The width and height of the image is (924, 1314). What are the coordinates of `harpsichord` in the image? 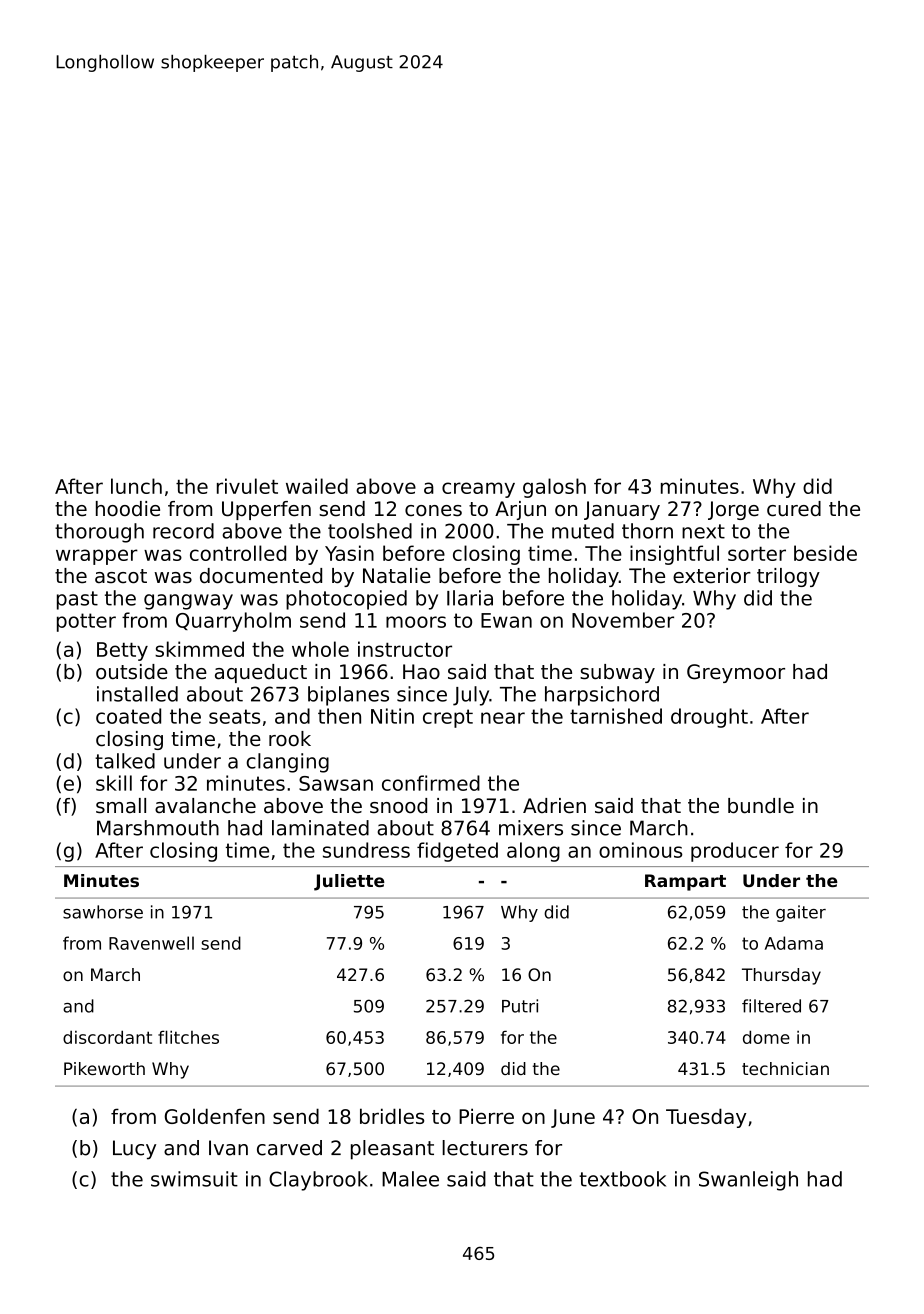 It's located at (602, 696).
